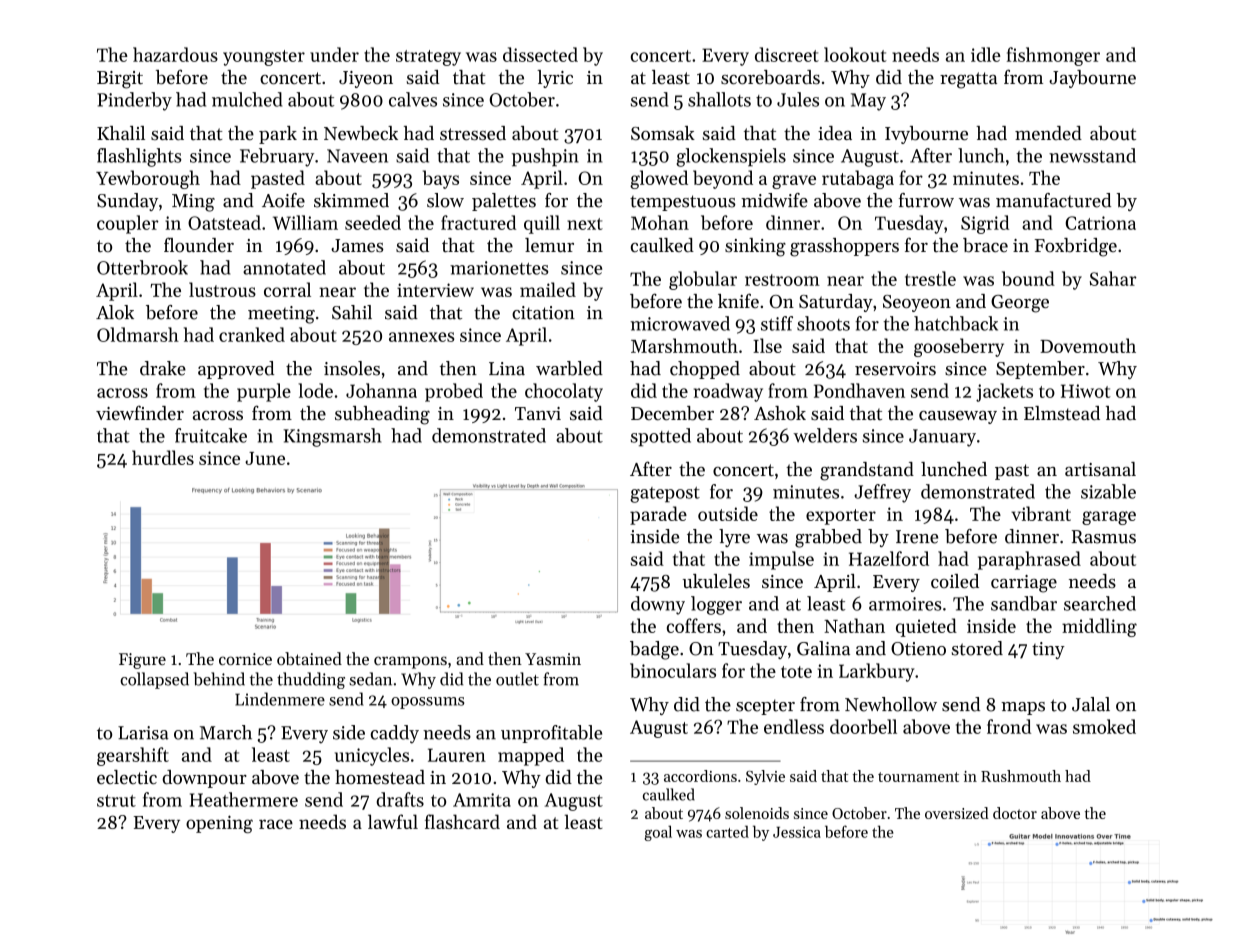 The height and width of the document is (952, 1233). Describe the element at coordinates (393, 821) in the document. I see `lawful` at that location.
